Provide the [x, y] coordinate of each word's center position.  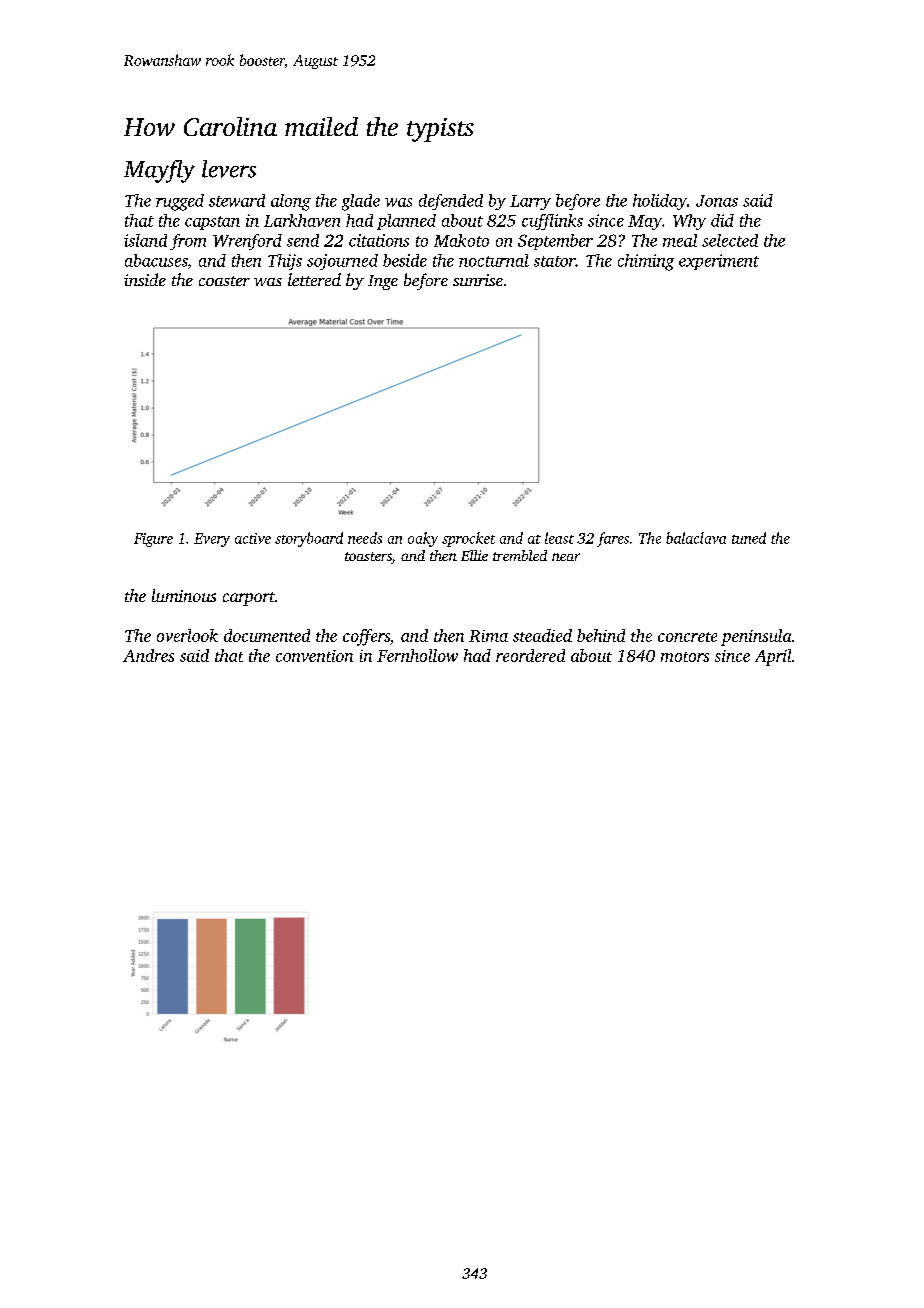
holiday [660, 202]
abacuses [156, 260]
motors [685, 657]
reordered [530, 655]
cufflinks [552, 222]
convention [314, 656]
